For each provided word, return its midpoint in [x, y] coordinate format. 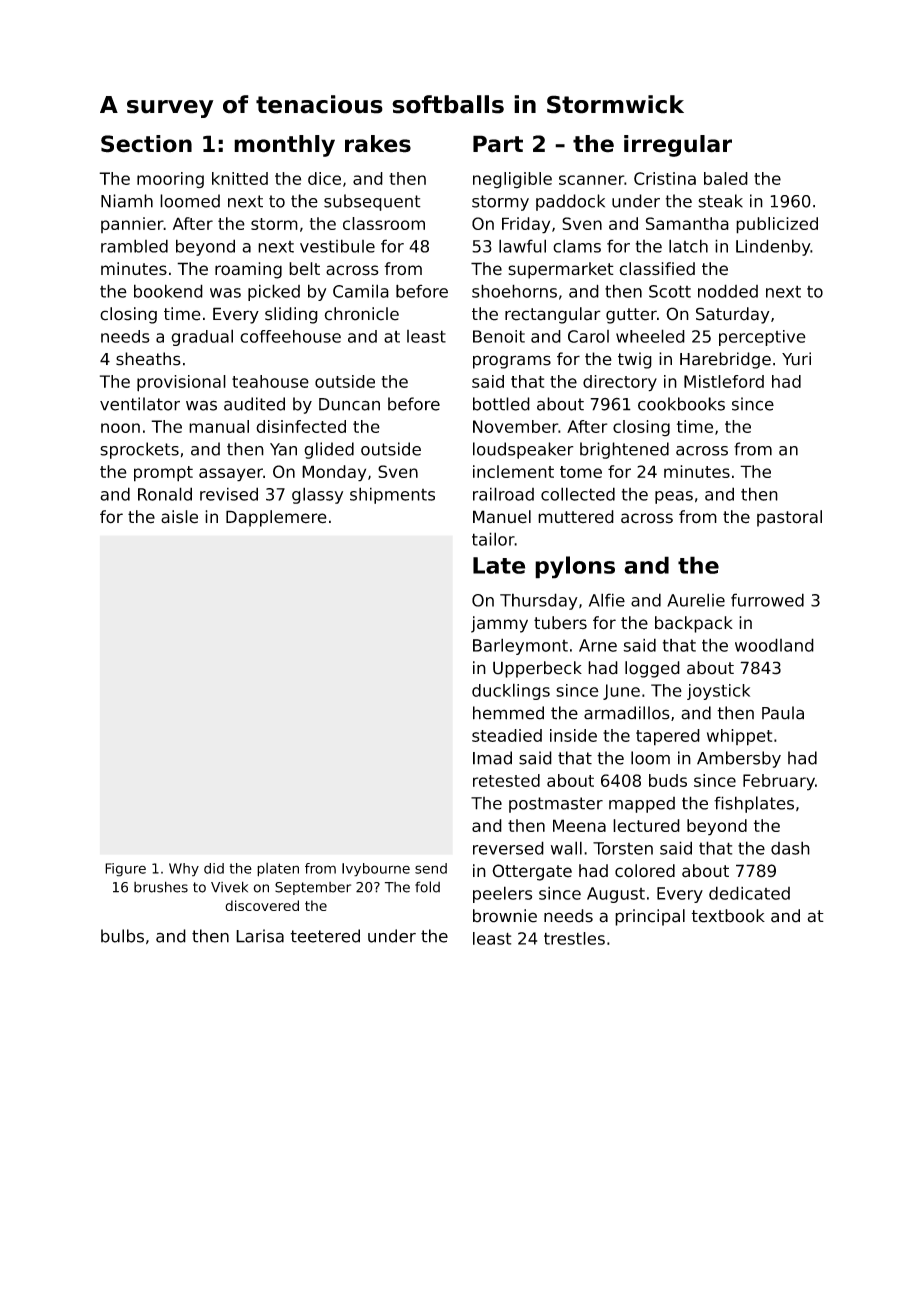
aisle [179, 517]
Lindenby [773, 247]
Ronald [165, 494]
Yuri [796, 359]
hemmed [508, 713]
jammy [499, 624]
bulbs [122, 936]
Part [498, 144]
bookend [168, 291]
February [779, 782]
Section [146, 144]
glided [329, 450]
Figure [125, 870]
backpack [694, 624]
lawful [522, 246]
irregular [678, 146]
